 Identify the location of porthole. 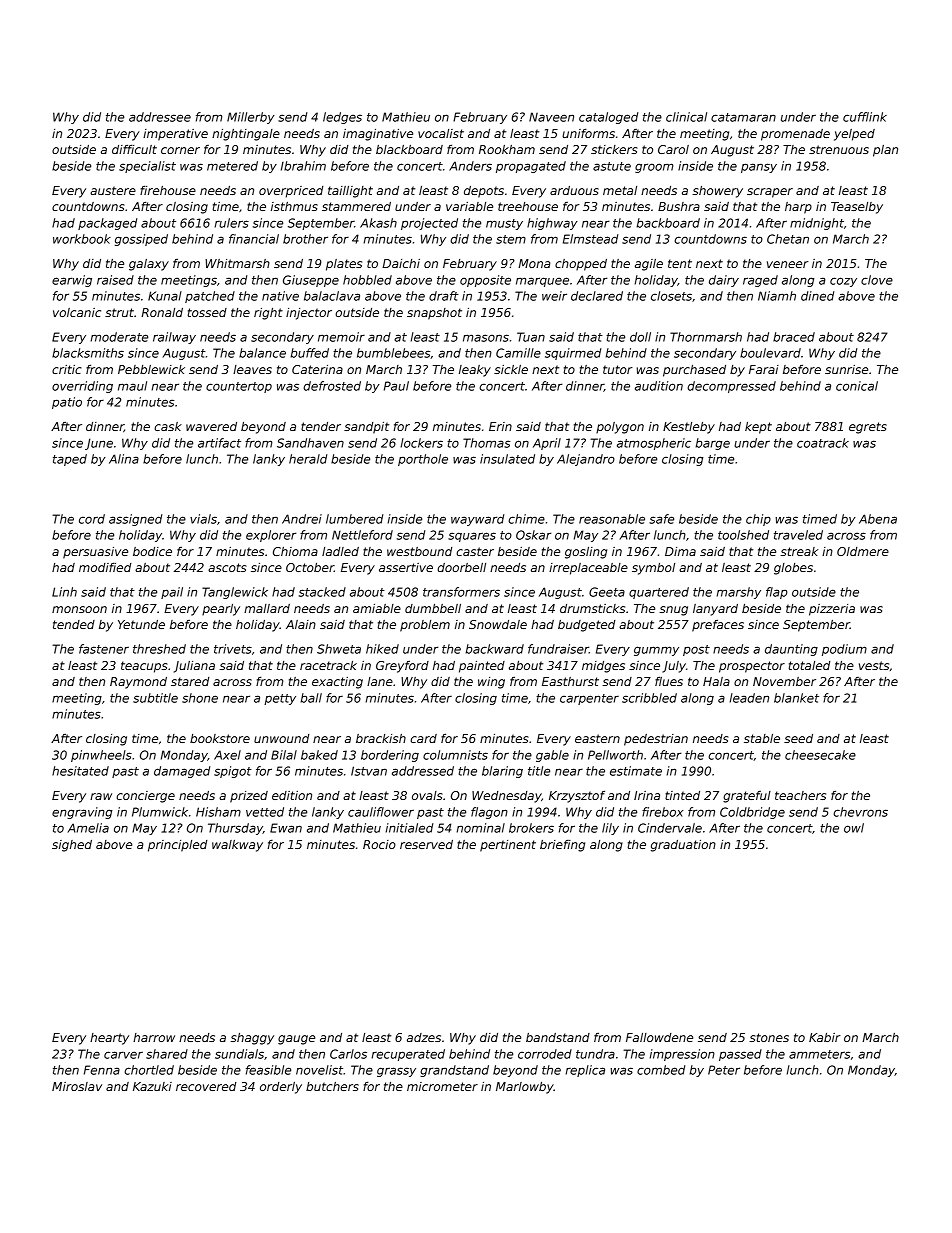
(423, 460).
